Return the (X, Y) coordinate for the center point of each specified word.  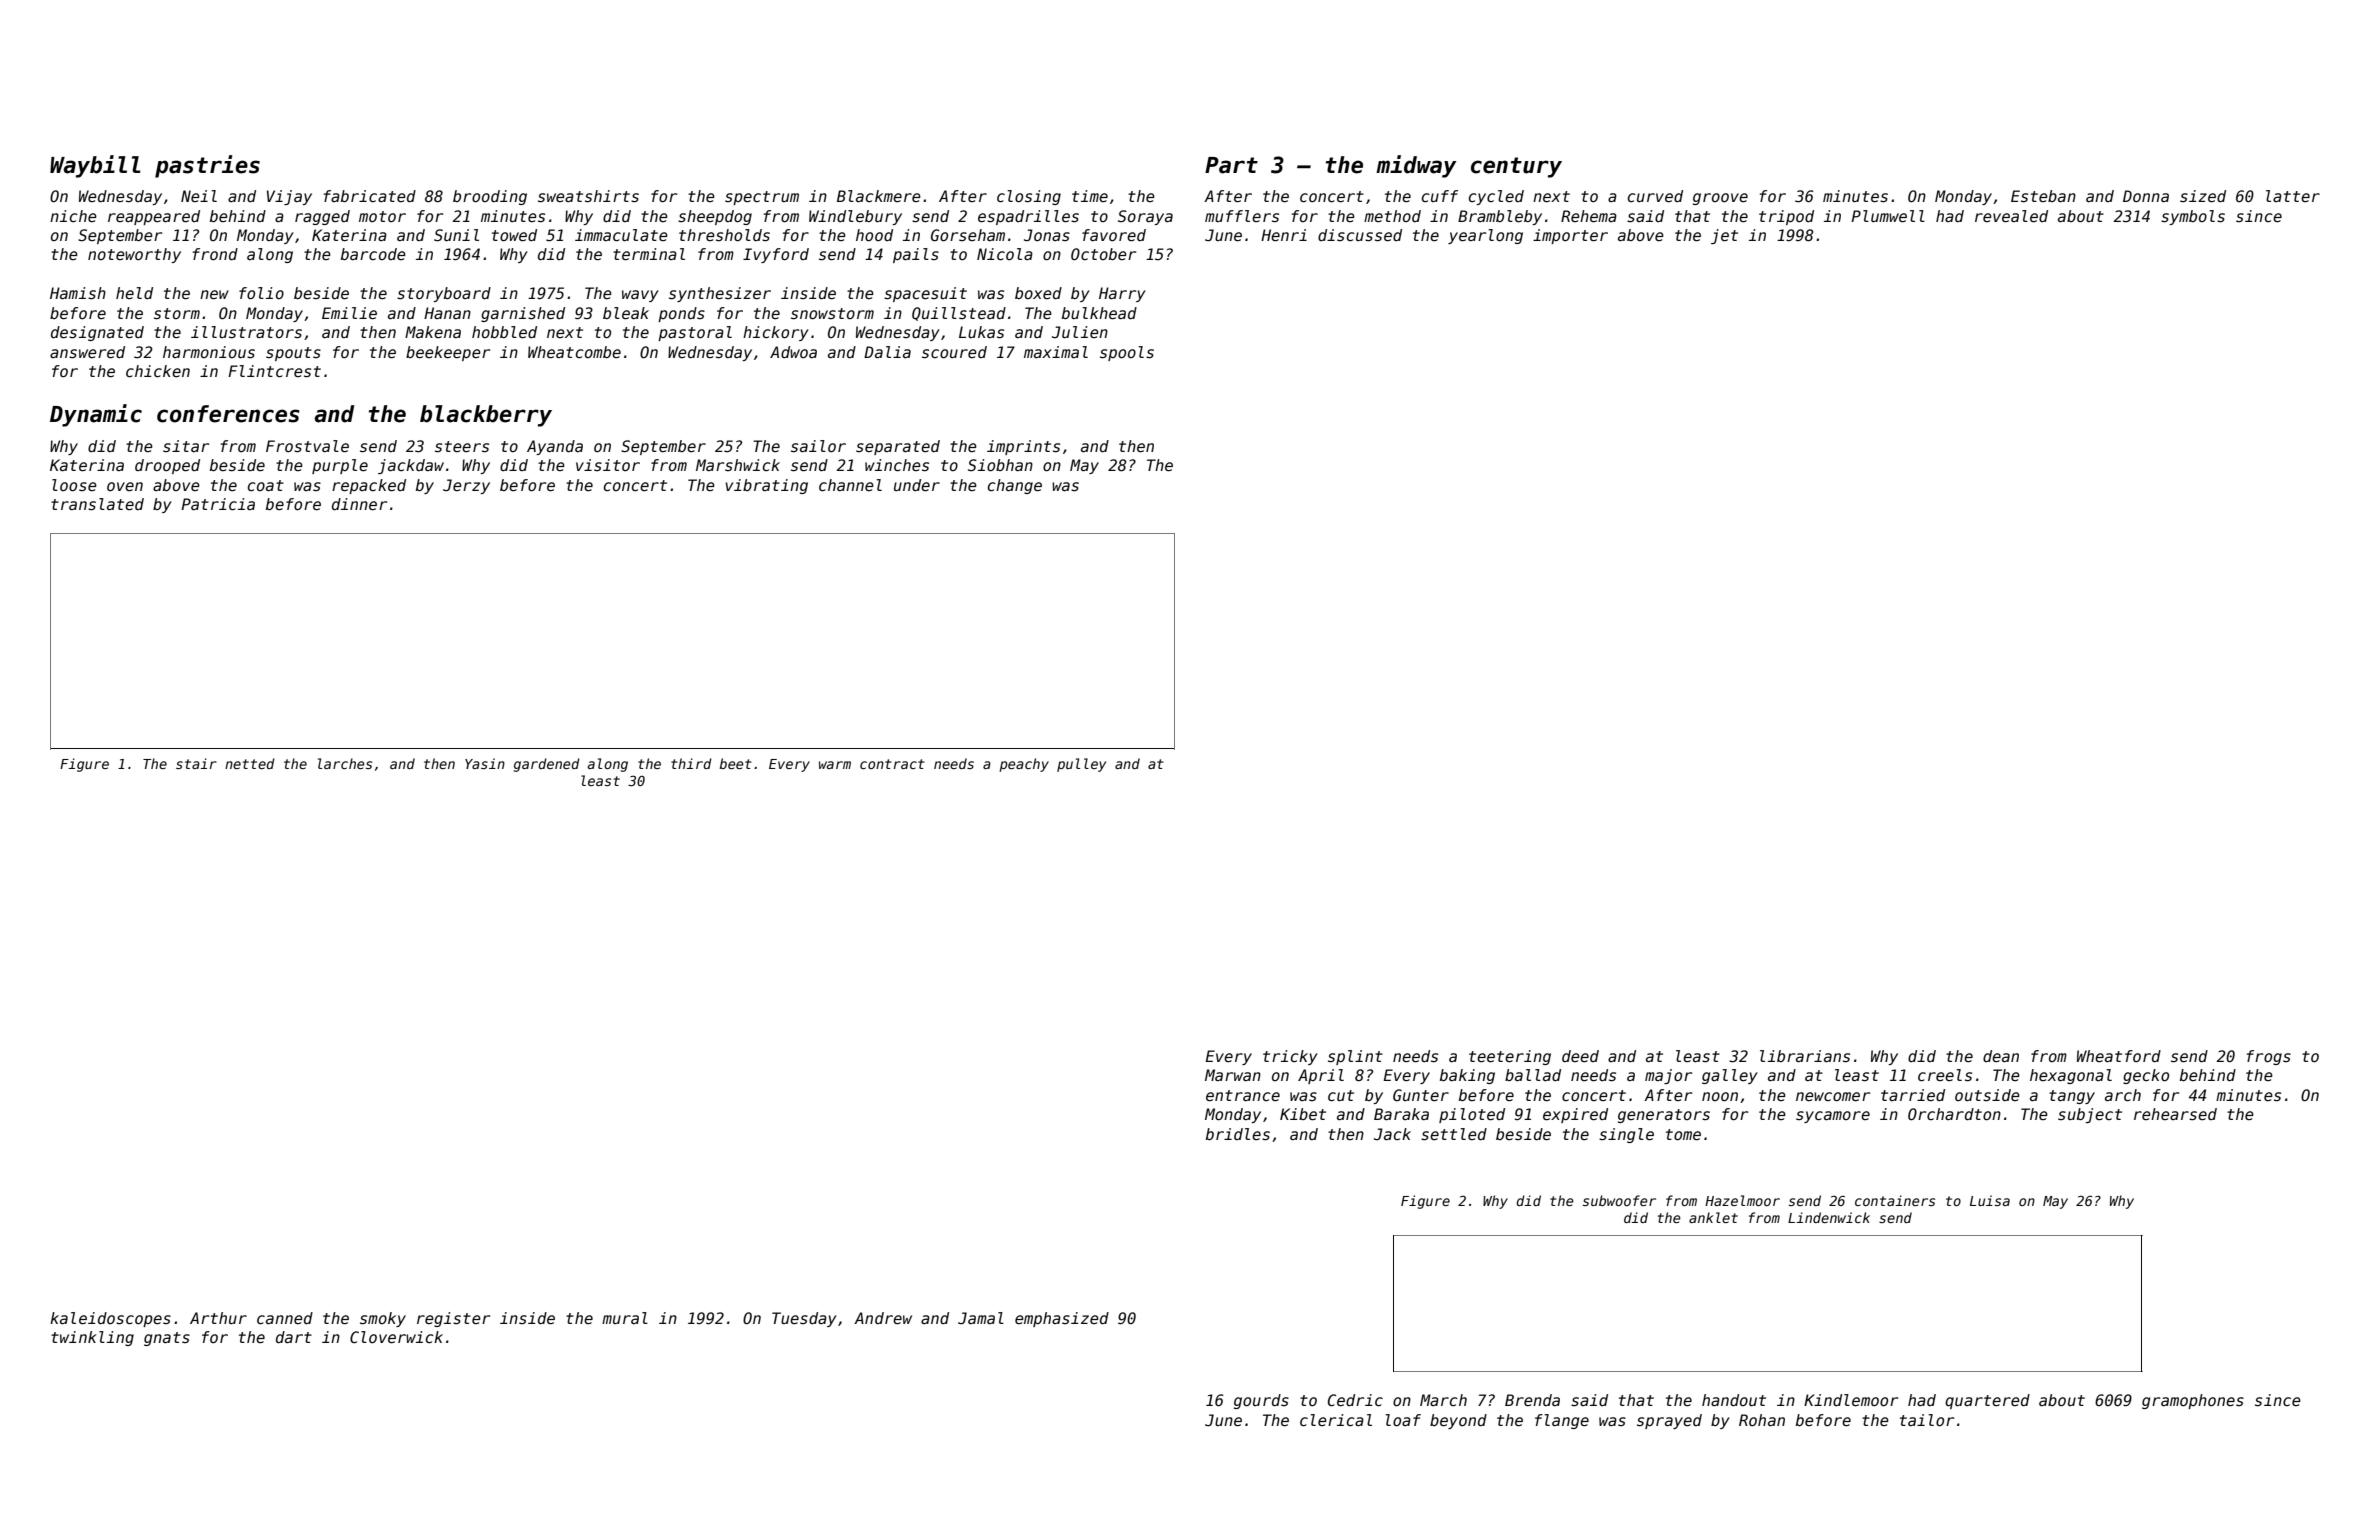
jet (1724, 236)
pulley (1081, 765)
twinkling (92, 1338)
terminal (649, 254)
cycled (1496, 197)
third (691, 763)
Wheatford (2119, 1056)
